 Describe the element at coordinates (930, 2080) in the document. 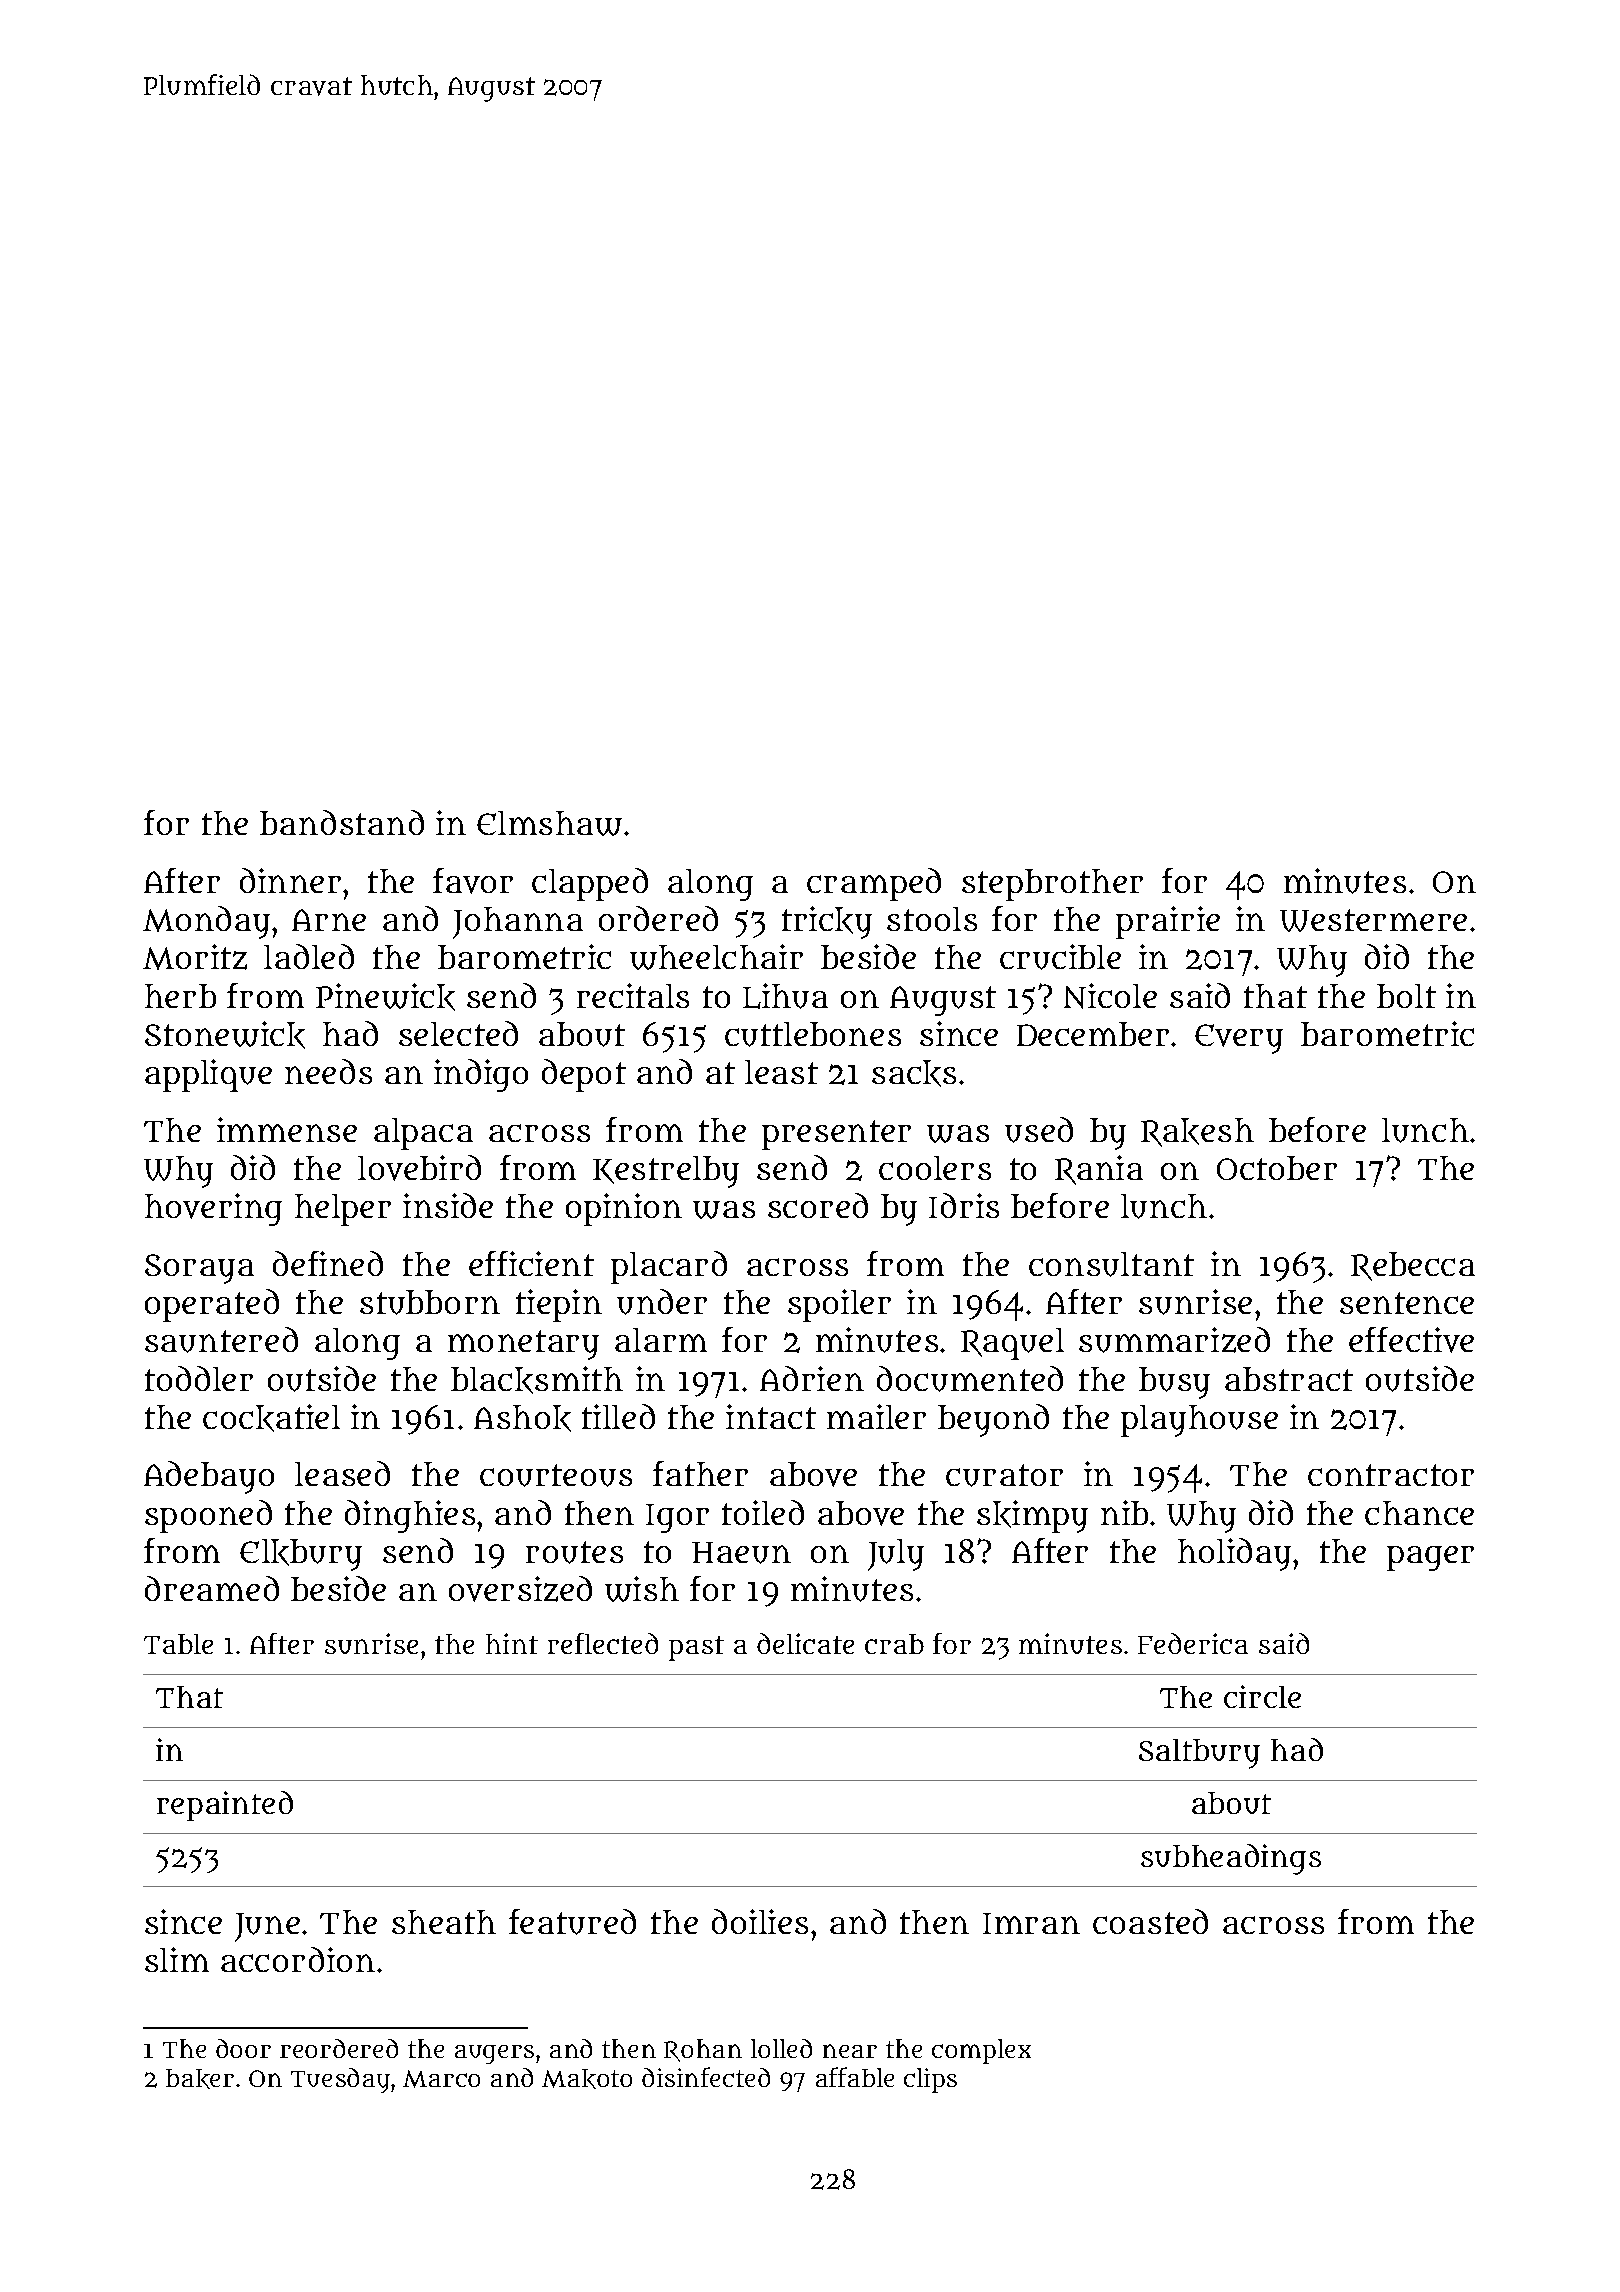

I see `clips` at that location.
